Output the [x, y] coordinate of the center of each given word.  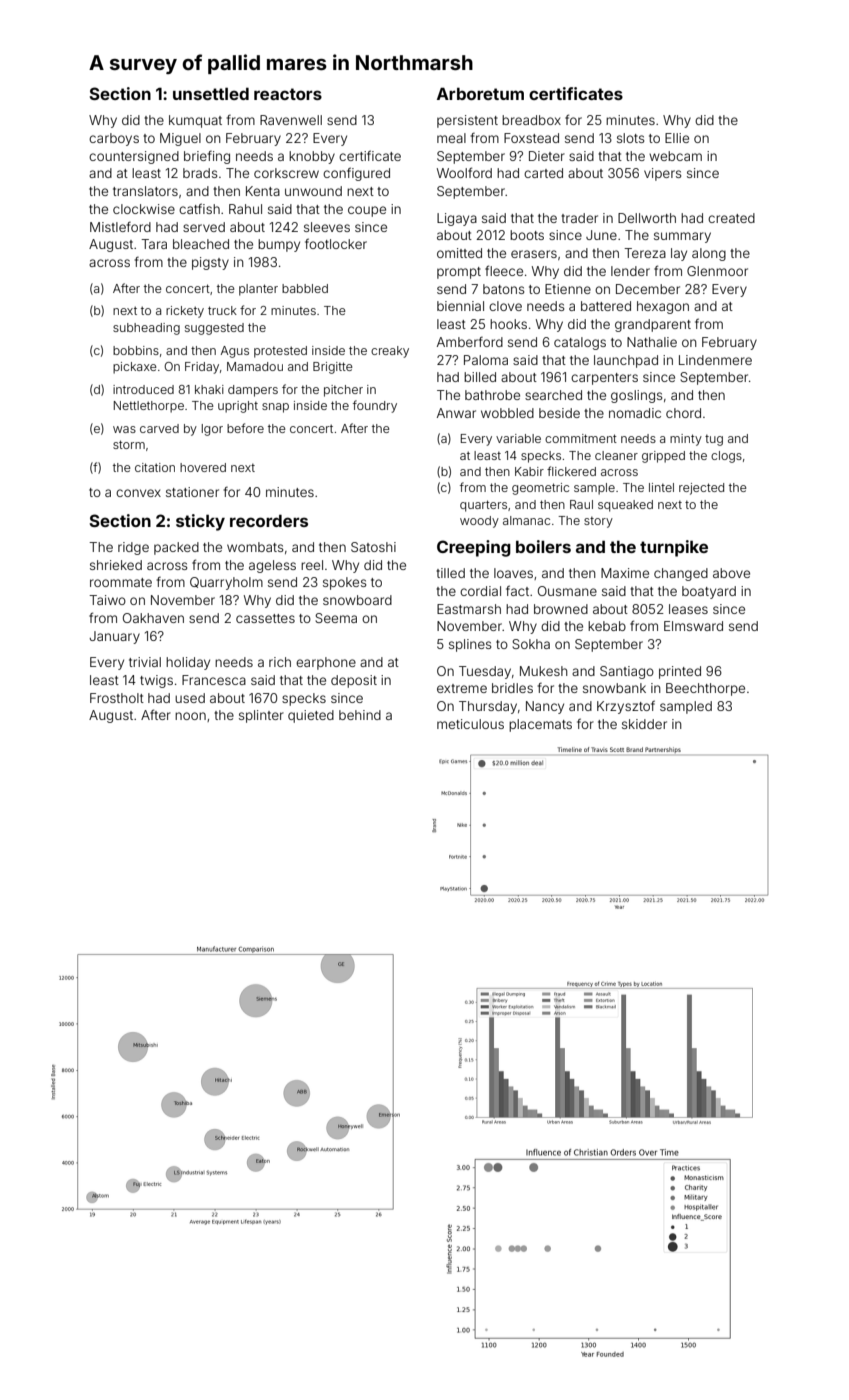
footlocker [336, 243]
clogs [726, 457]
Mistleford [120, 227]
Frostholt [117, 698]
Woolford [464, 172]
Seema [336, 618]
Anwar [456, 413]
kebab [607, 626]
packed [176, 548]
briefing [207, 157]
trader [579, 218]
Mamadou [255, 366]
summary [682, 237]
